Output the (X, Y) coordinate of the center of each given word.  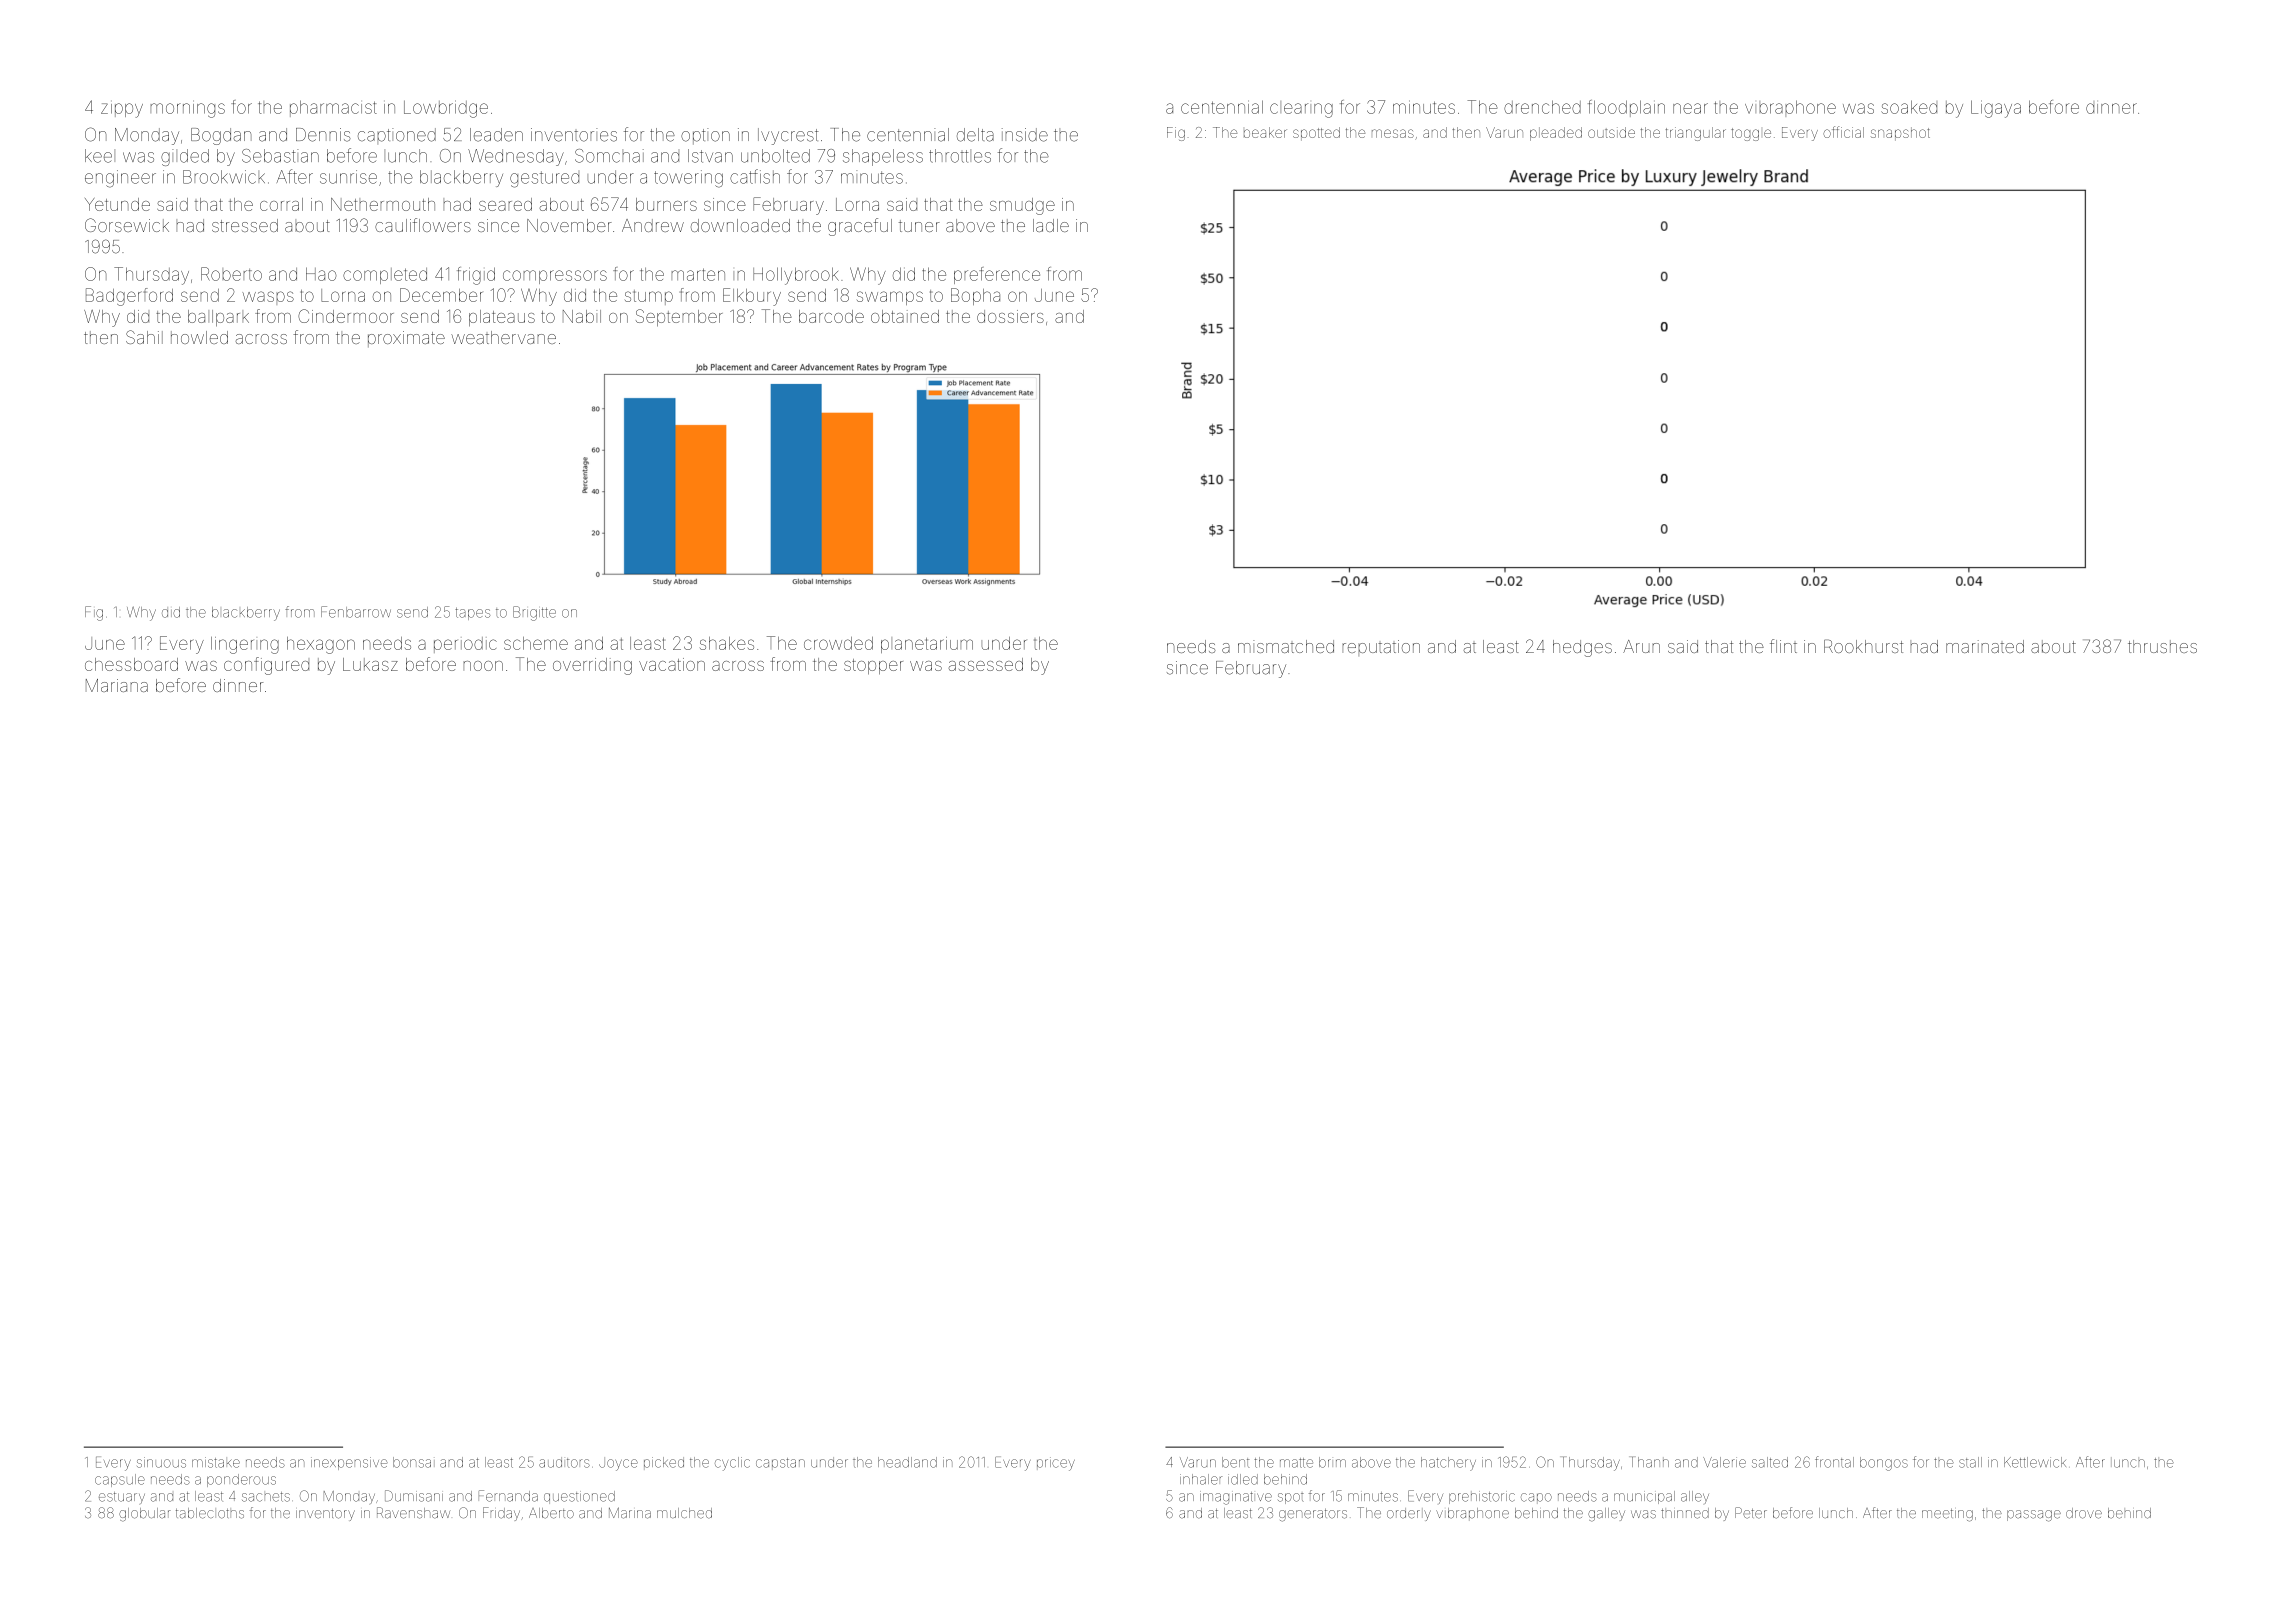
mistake (216, 1462)
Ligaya (1996, 109)
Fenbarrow (356, 612)
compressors (555, 277)
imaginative (1236, 1498)
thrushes (2162, 646)
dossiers (1010, 316)
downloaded (740, 225)
